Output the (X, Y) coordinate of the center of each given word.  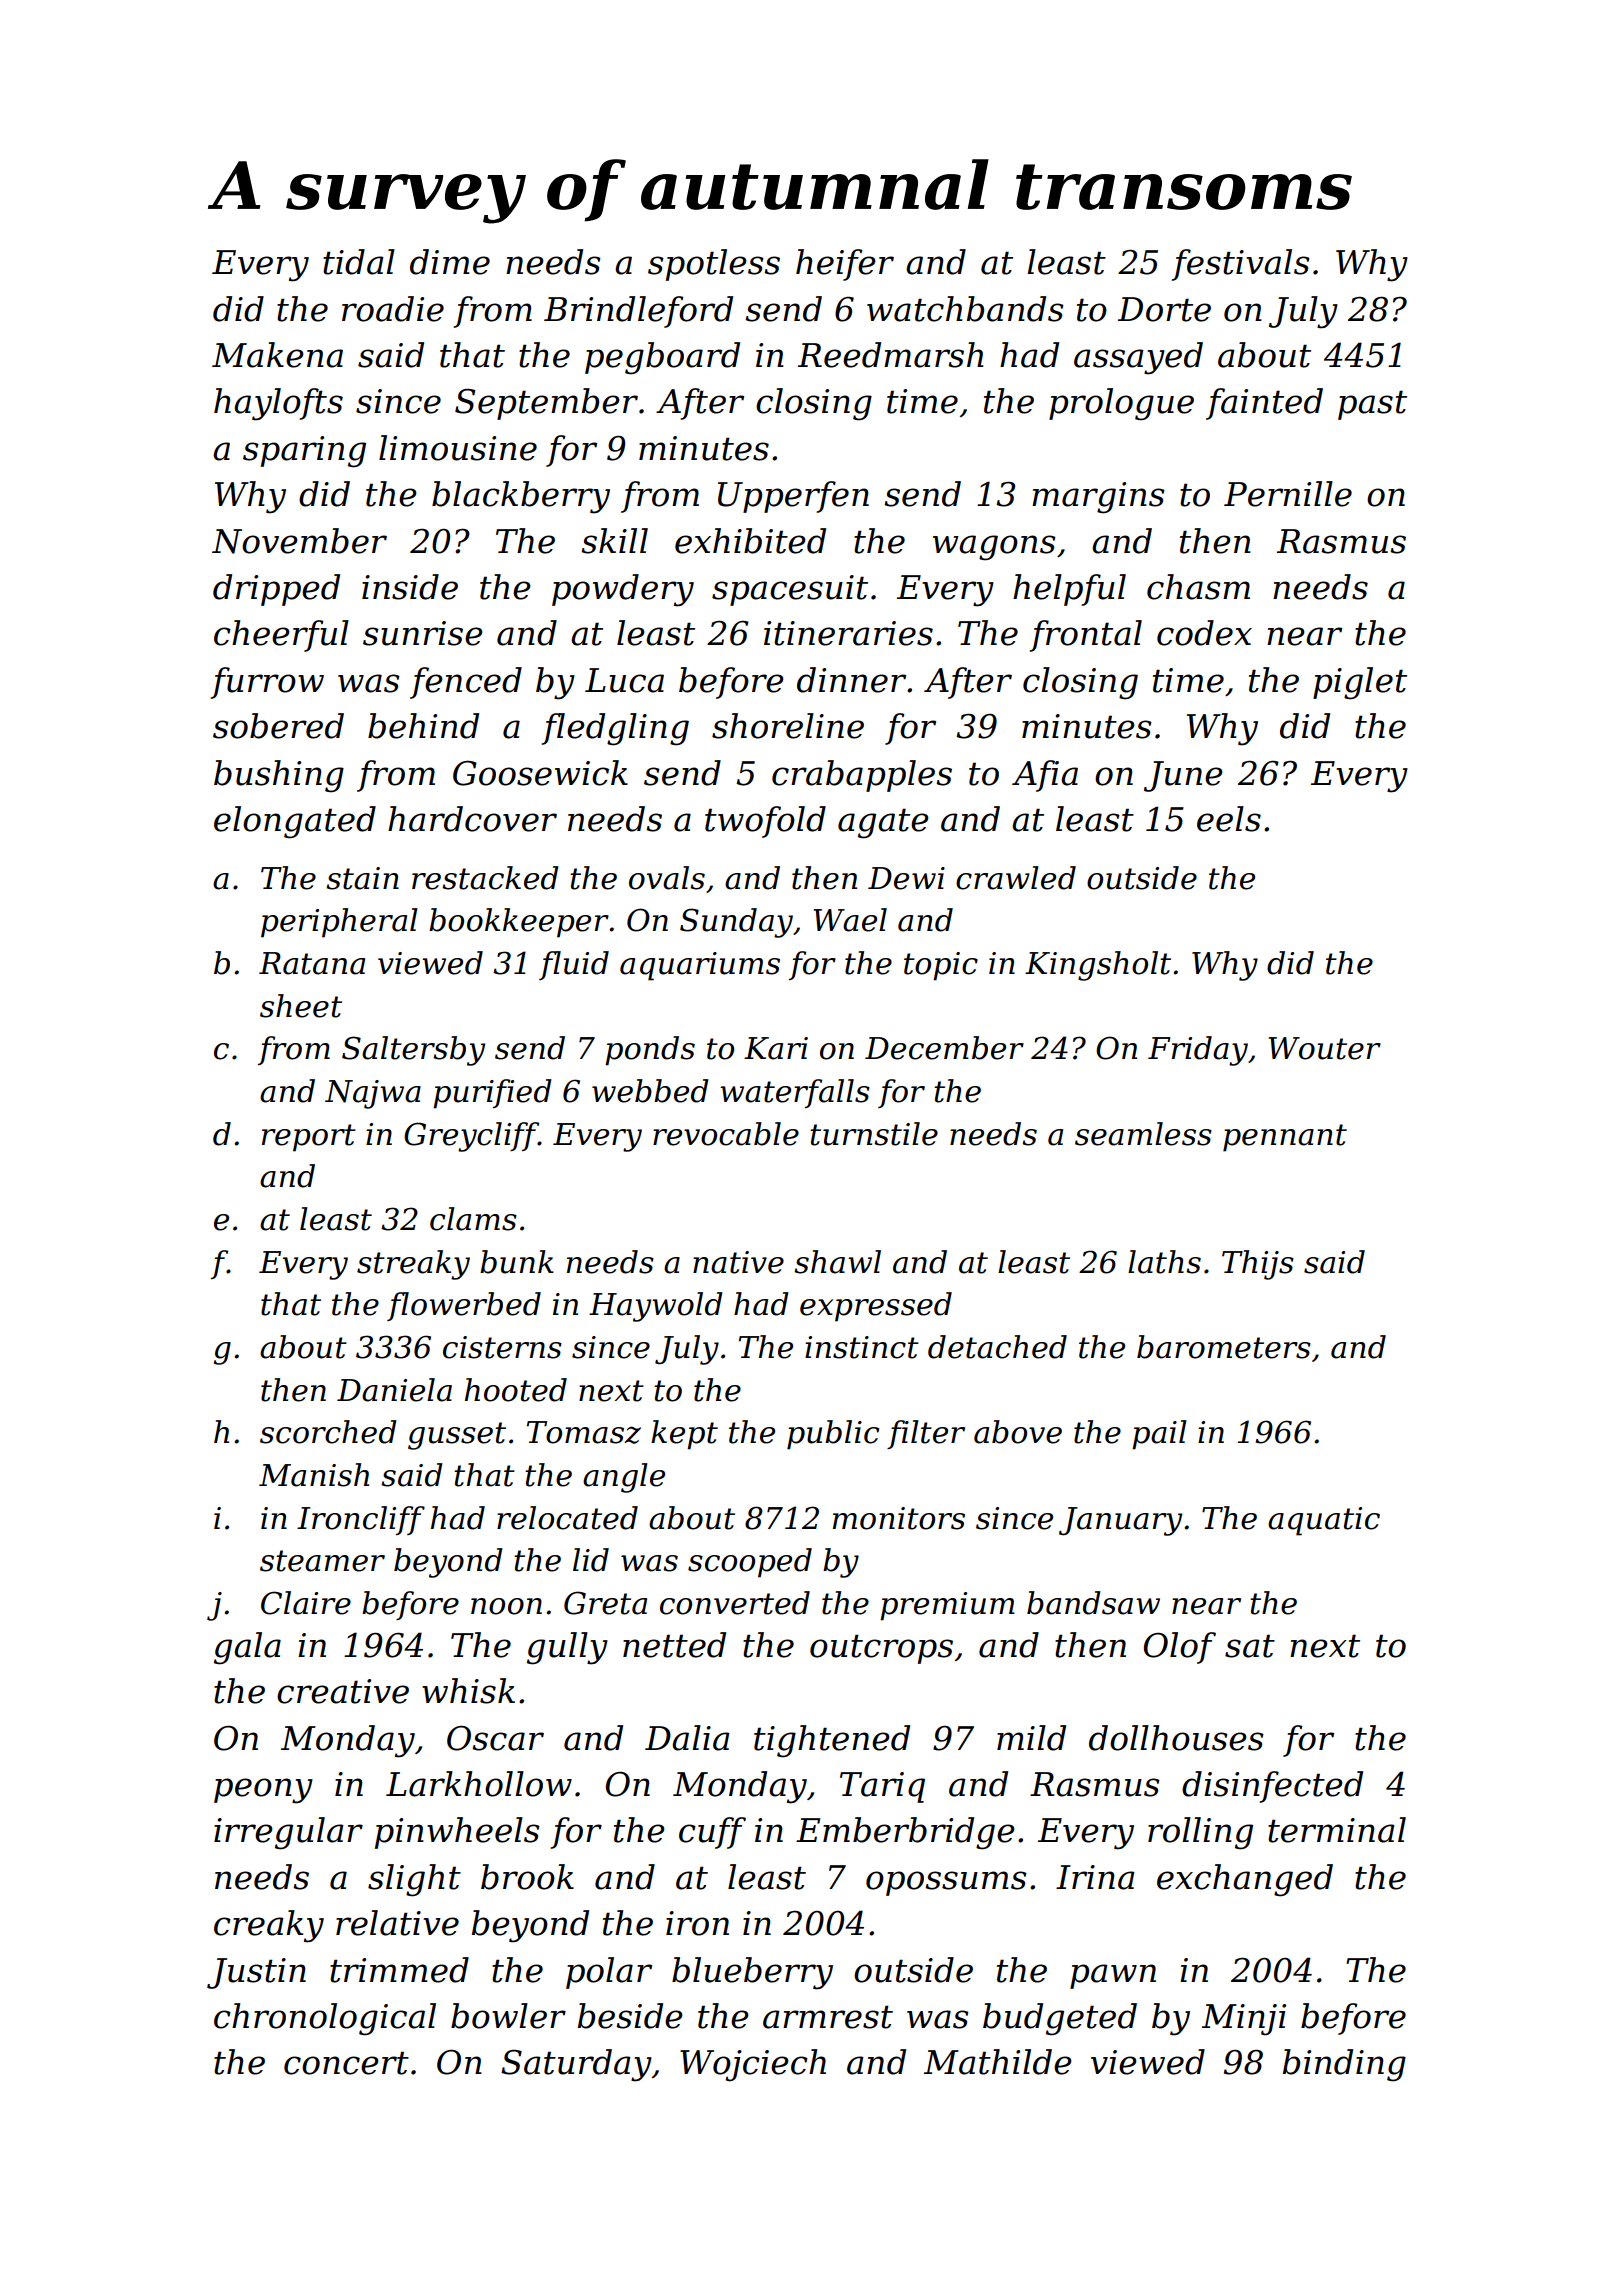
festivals (1240, 265)
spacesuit (790, 590)
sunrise (422, 633)
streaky (413, 1265)
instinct (862, 1347)
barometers (1224, 1347)
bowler (508, 2016)
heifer (845, 265)
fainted (1264, 404)
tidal (359, 262)
